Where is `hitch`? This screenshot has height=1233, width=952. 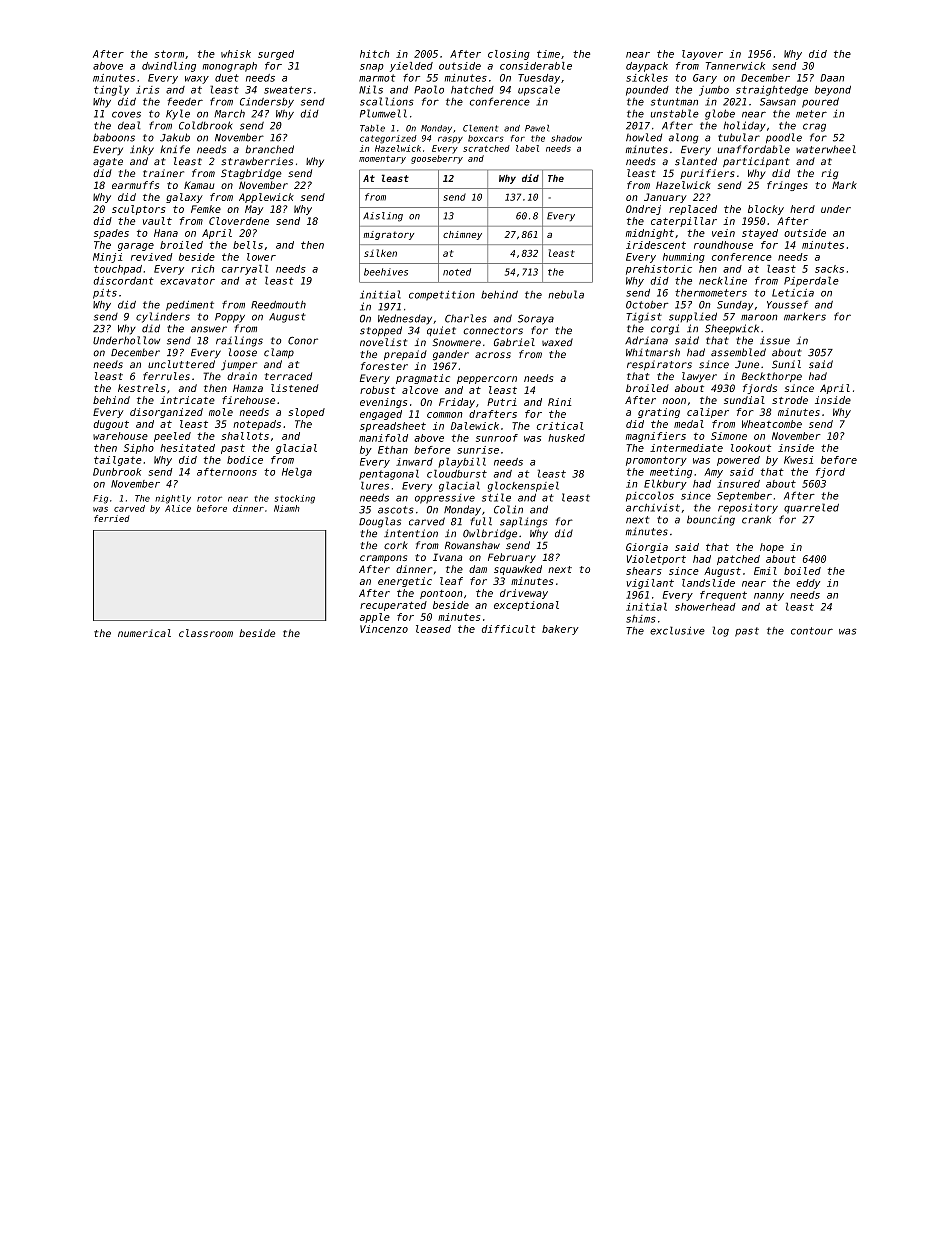
hitch is located at coordinates (374, 54).
